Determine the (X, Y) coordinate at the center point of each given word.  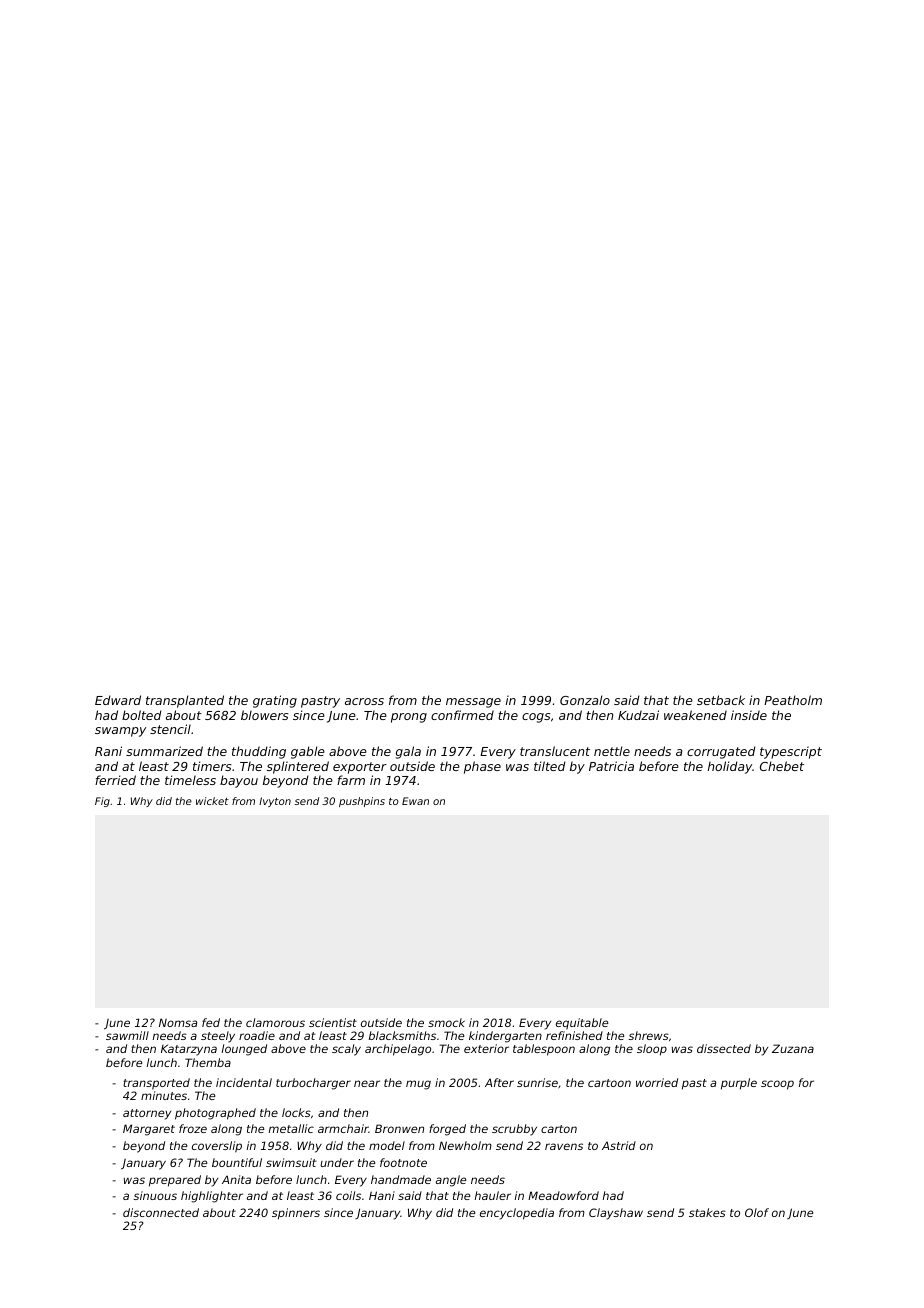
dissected (724, 1048)
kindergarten (505, 1037)
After (499, 1082)
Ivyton (275, 802)
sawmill (127, 1035)
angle (451, 1181)
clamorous (275, 1022)
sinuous (155, 1195)
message (473, 703)
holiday (730, 767)
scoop (777, 1085)
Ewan (415, 801)
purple (739, 1084)
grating (275, 701)
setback (721, 700)
